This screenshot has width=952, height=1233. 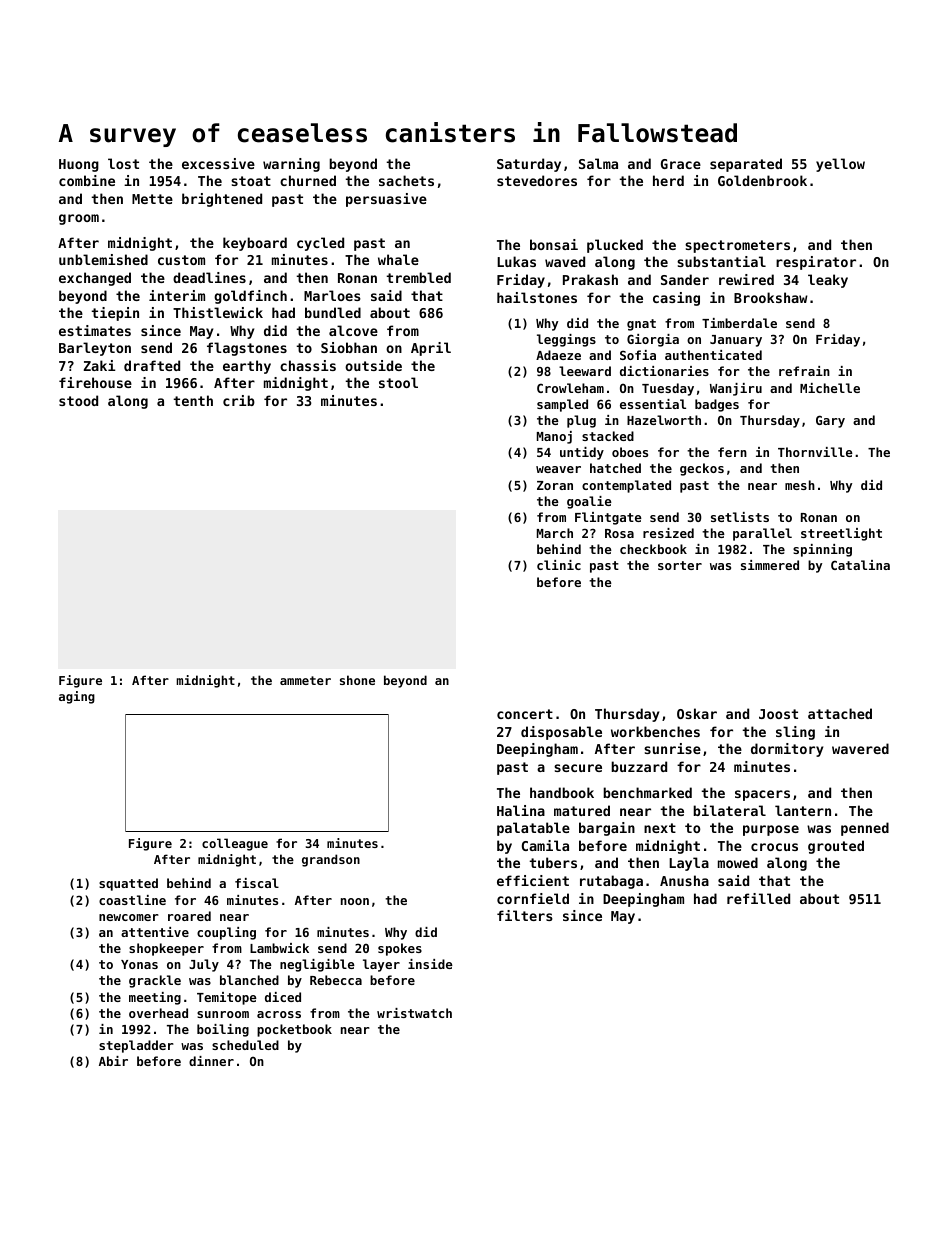 I want to click on stood, so click(x=78, y=400).
